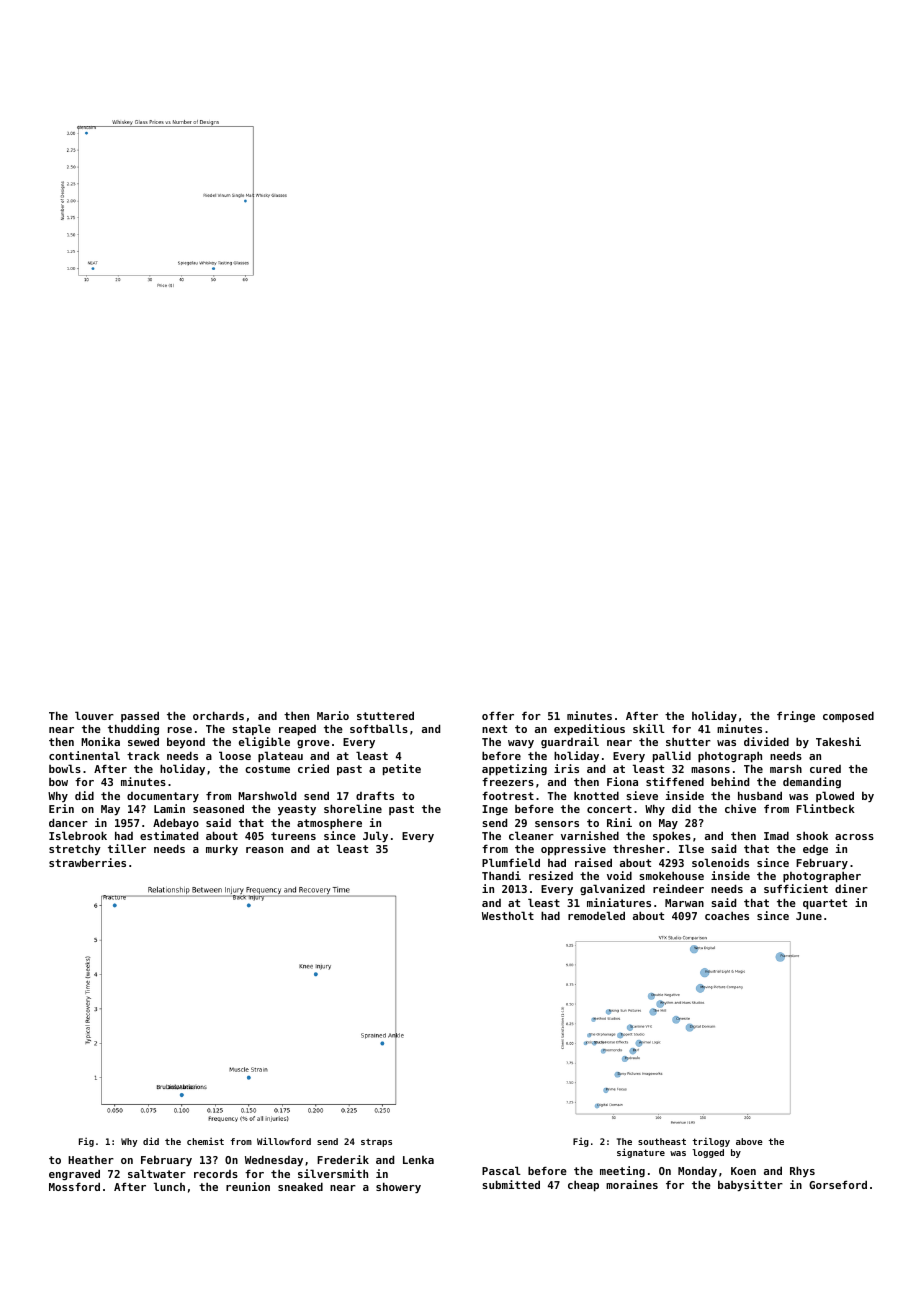 This page has height=1308, width=924. Describe the element at coordinates (216, 1174) in the page. I see `records` at that location.
